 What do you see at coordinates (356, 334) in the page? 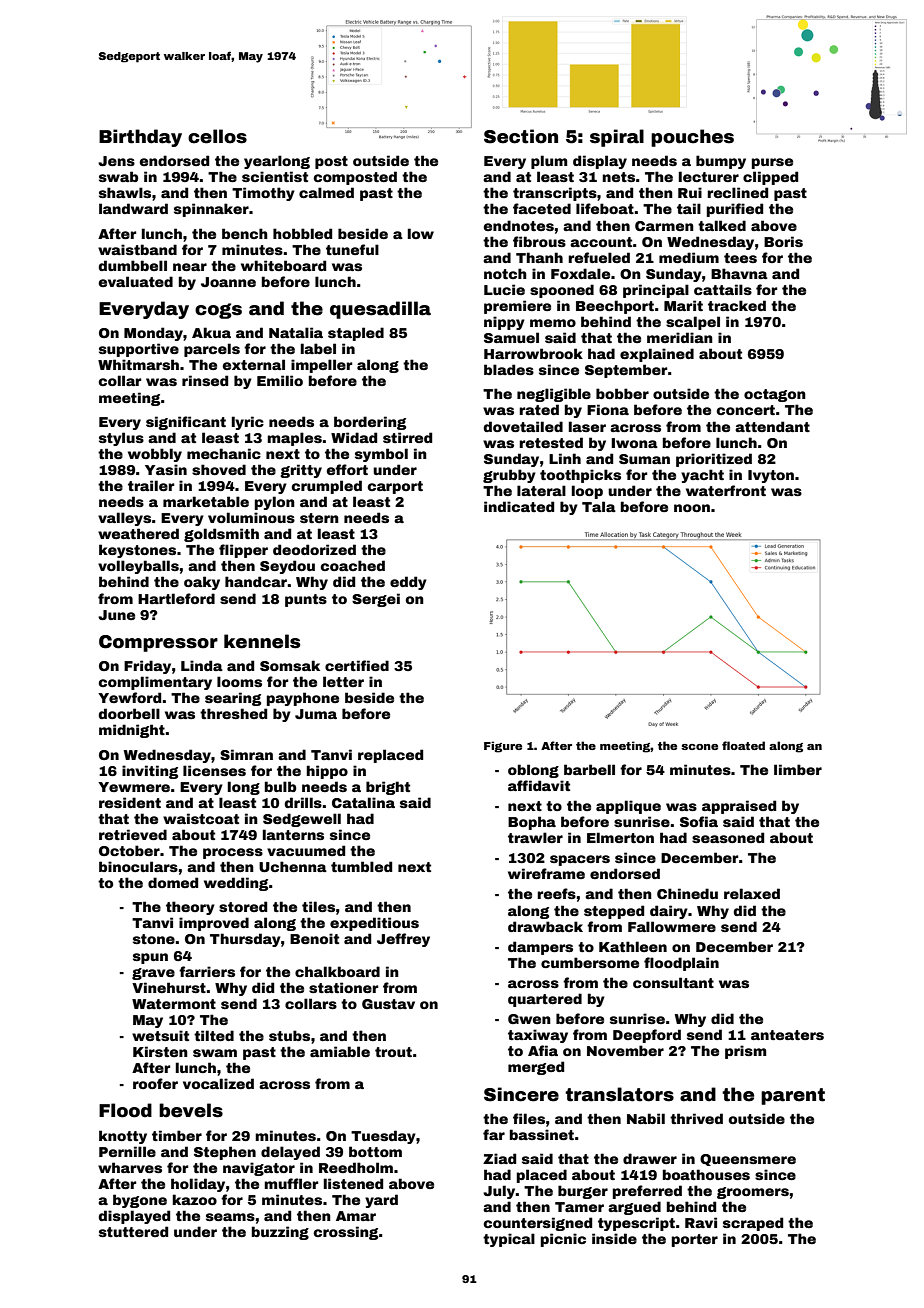
I see `stapled` at bounding box center [356, 334].
